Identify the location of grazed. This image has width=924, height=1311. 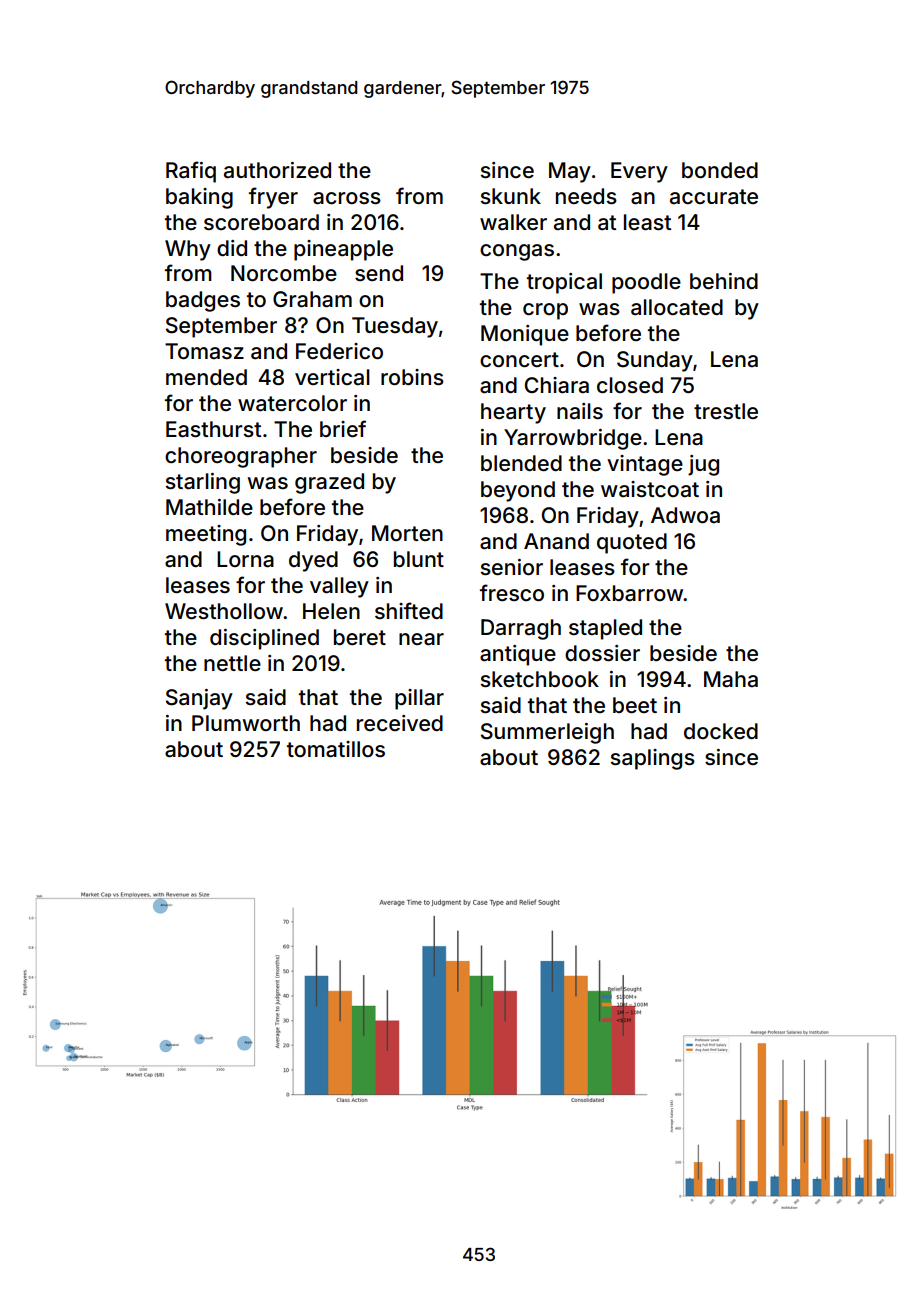
(329, 483).
